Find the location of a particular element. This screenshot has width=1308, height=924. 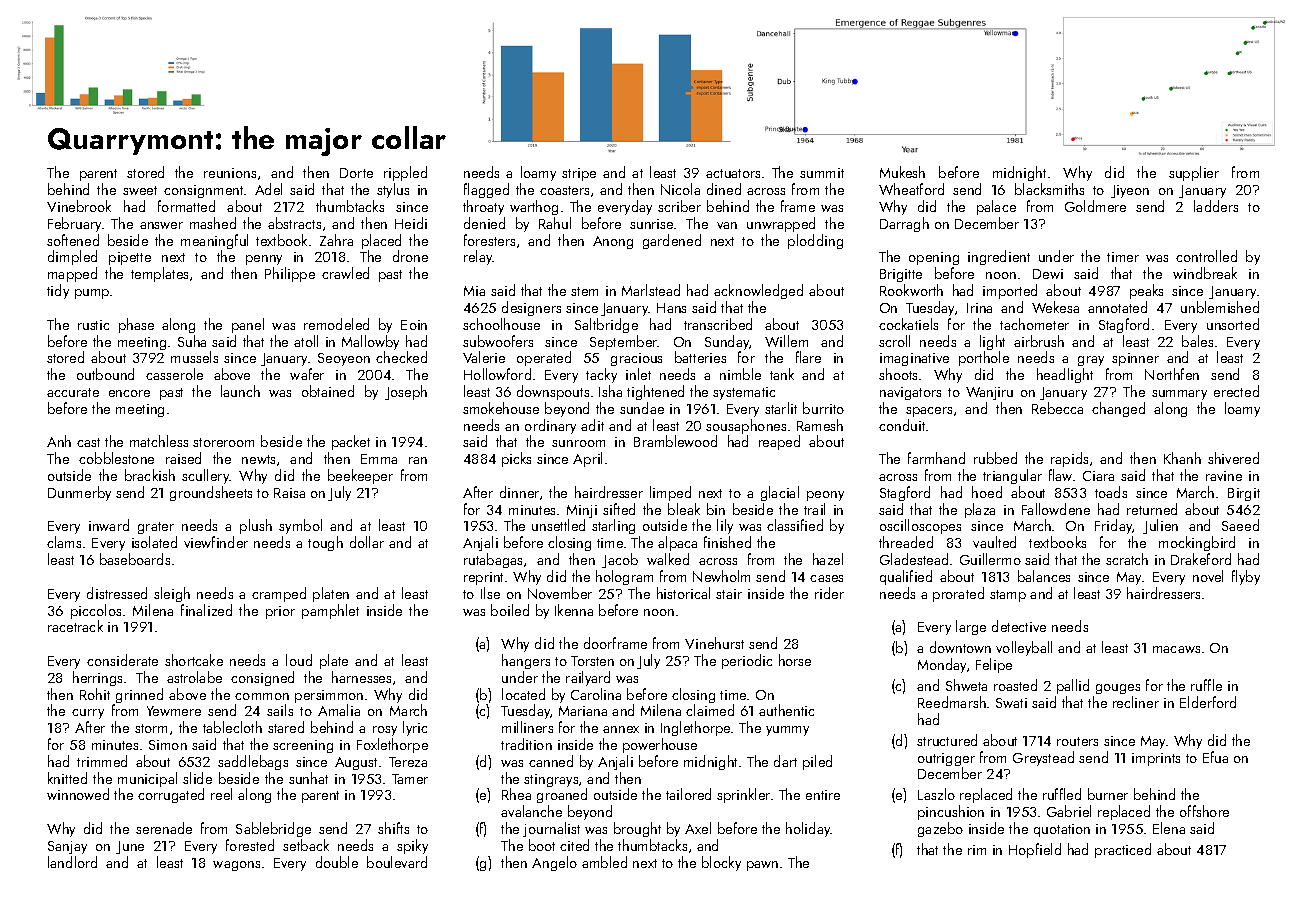

Sanjay is located at coordinates (67, 847).
